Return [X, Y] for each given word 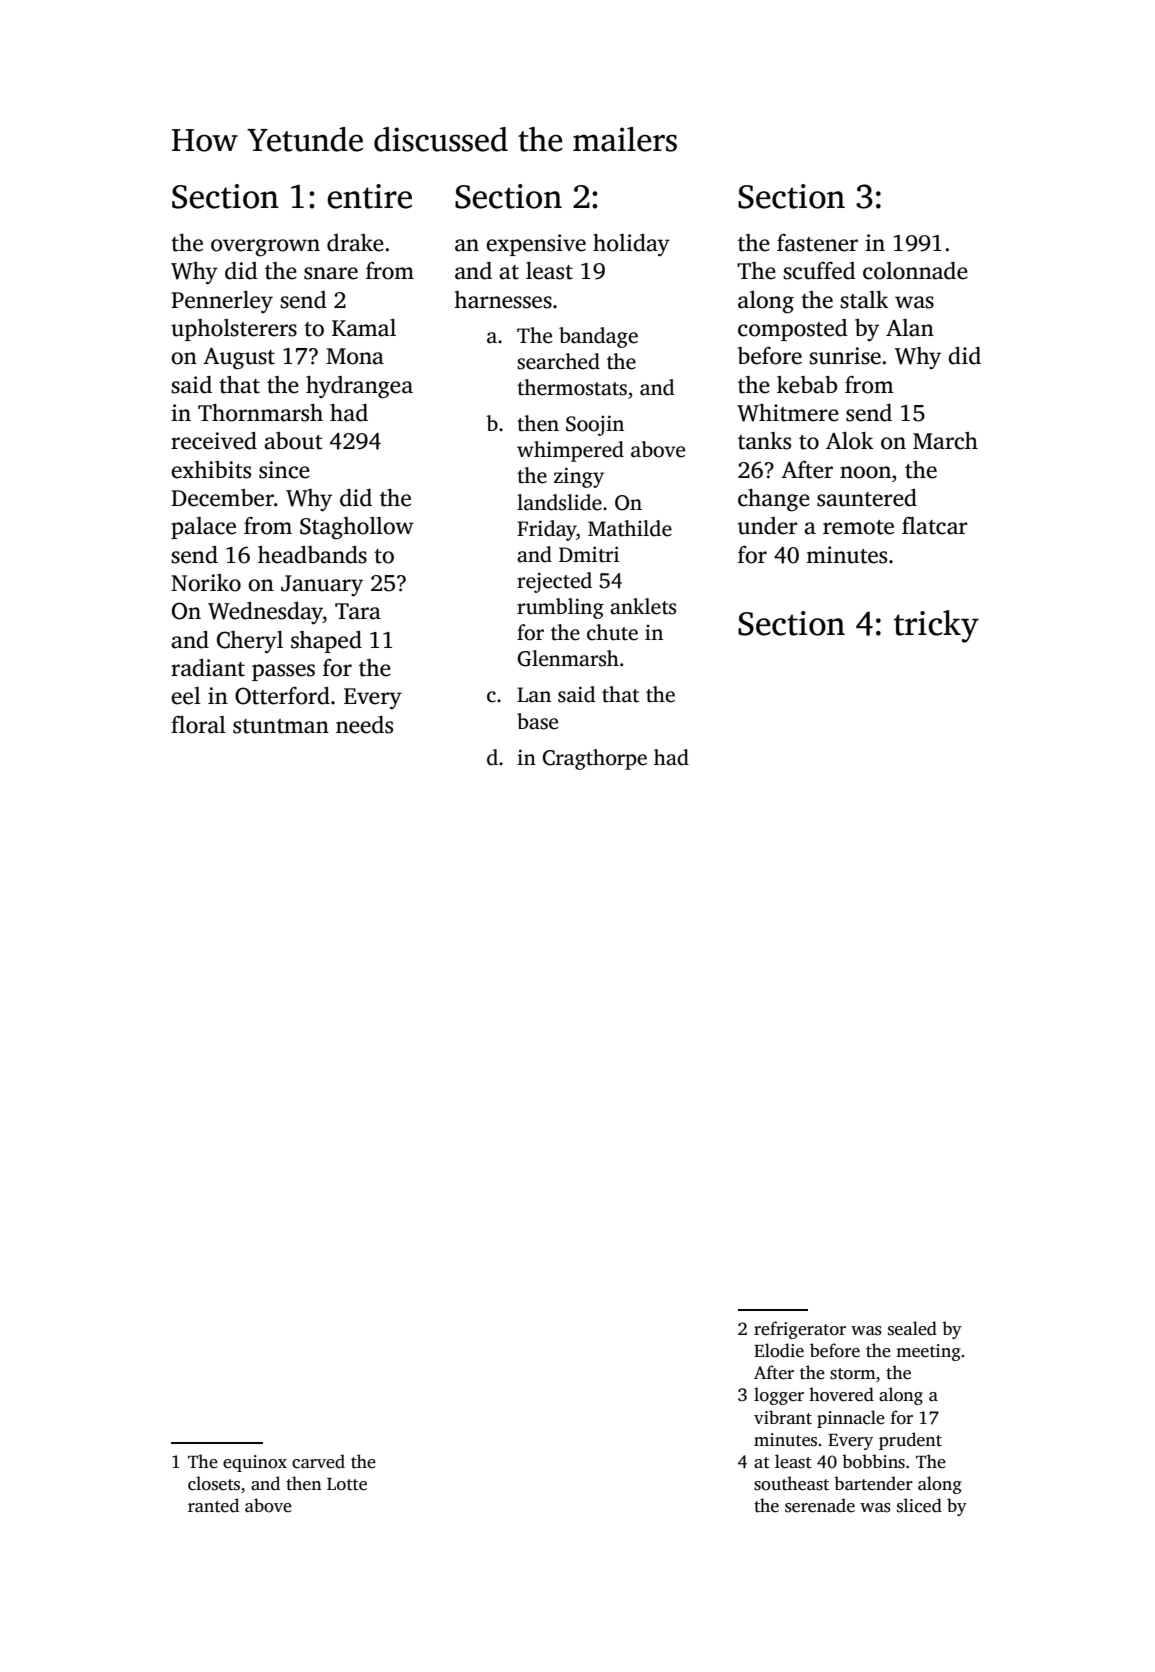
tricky [936, 626]
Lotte [347, 1484]
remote [858, 527]
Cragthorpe [594, 759]
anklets [643, 606]
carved [318, 1461]
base [537, 721]
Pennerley [222, 302]
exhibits [211, 470]
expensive [536, 245]
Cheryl [250, 642]
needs [364, 725]
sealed [912, 1328]
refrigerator [800, 1330]
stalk [864, 300]
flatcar [935, 526]
